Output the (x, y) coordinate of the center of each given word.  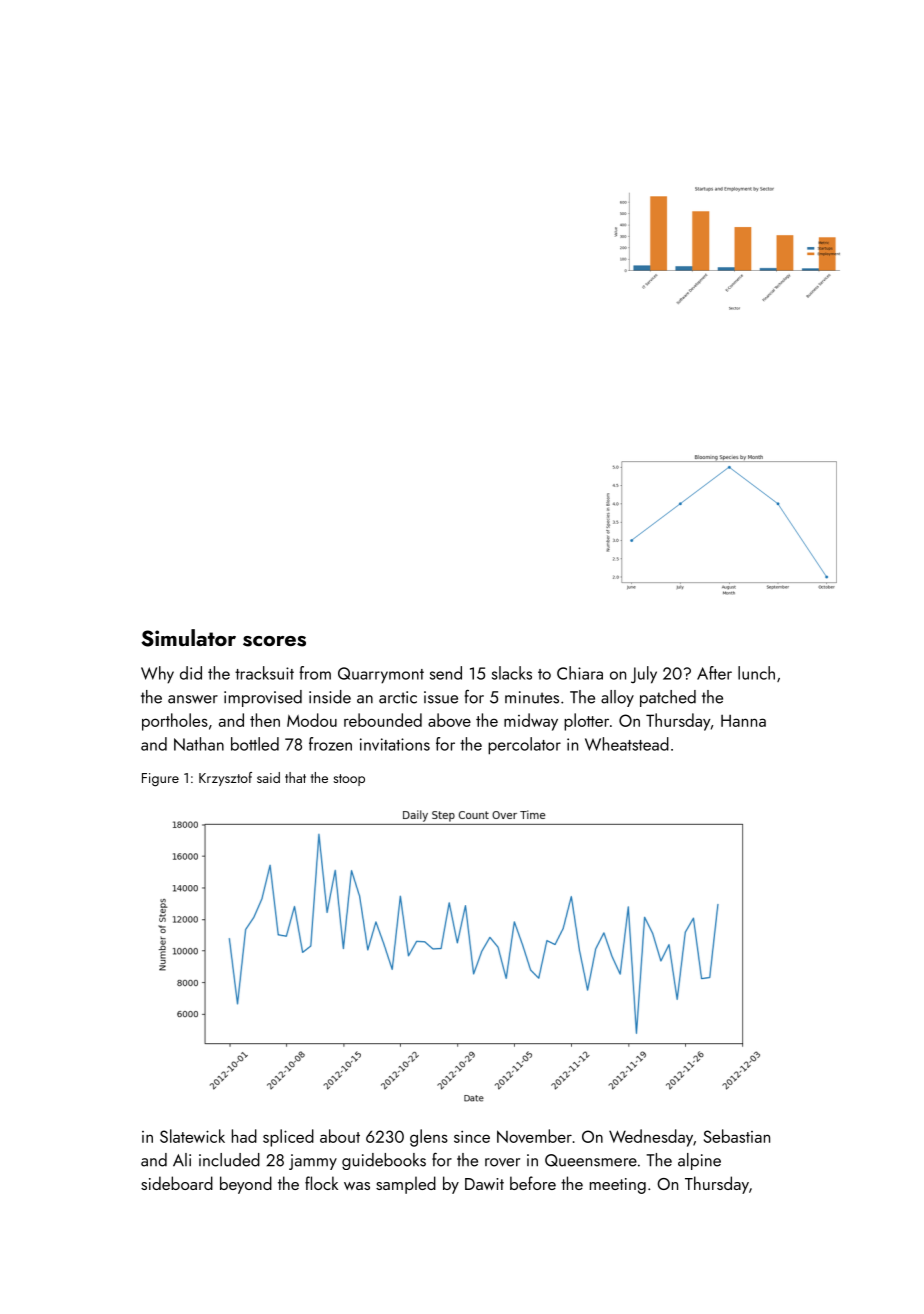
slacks (512, 673)
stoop (349, 780)
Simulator (188, 638)
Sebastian (737, 1136)
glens (429, 1138)
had (244, 1136)
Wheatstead (627, 744)
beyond (246, 1185)
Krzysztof (225, 779)
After (714, 673)
